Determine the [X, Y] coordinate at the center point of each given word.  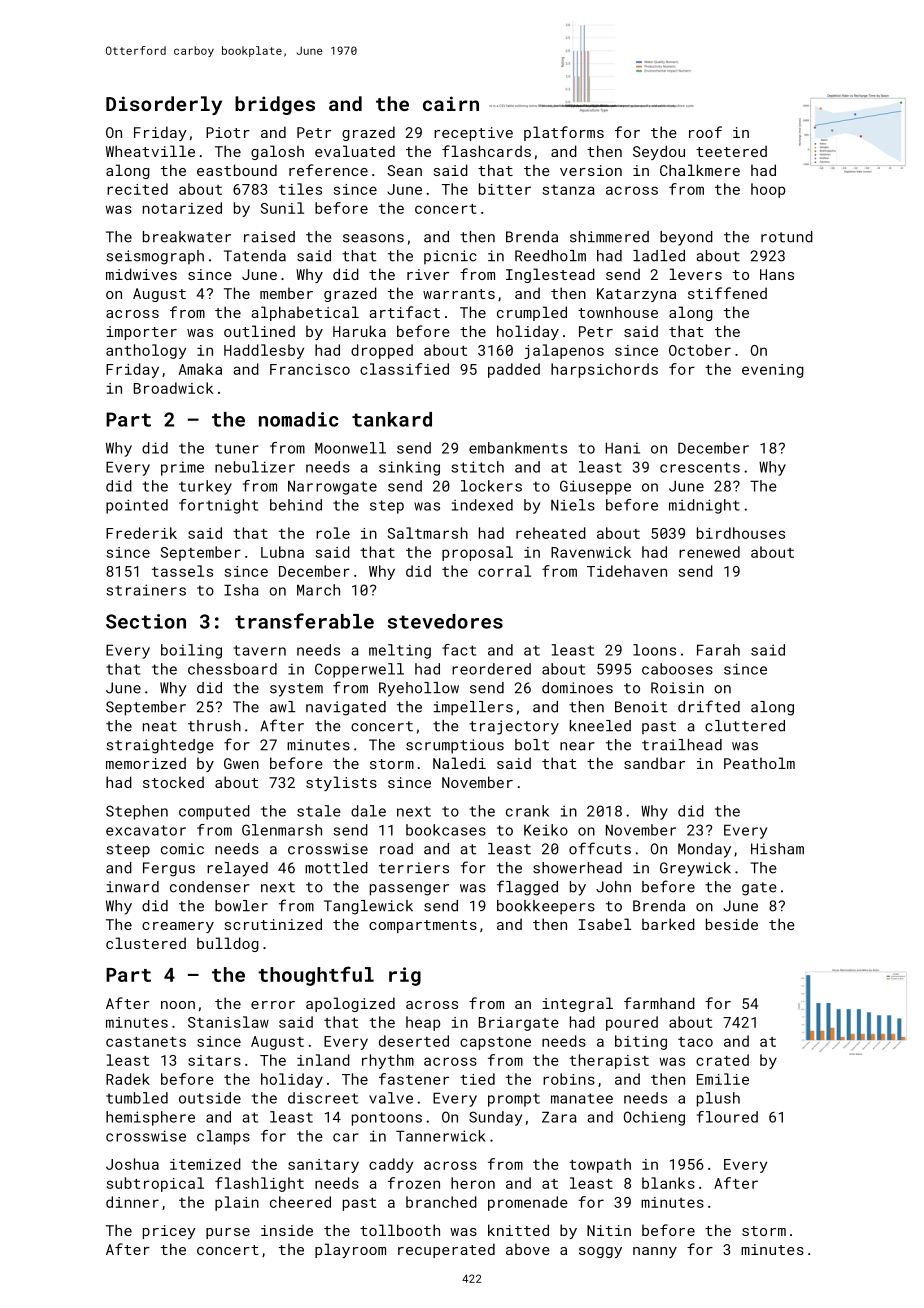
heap [423, 1023]
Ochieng [654, 1118]
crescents [700, 467]
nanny [655, 1252]
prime [182, 468]
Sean [404, 170]
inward [133, 887]
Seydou [659, 152]
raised [269, 237]
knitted [518, 1230]
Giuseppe [595, 487]
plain [237, 1203]
